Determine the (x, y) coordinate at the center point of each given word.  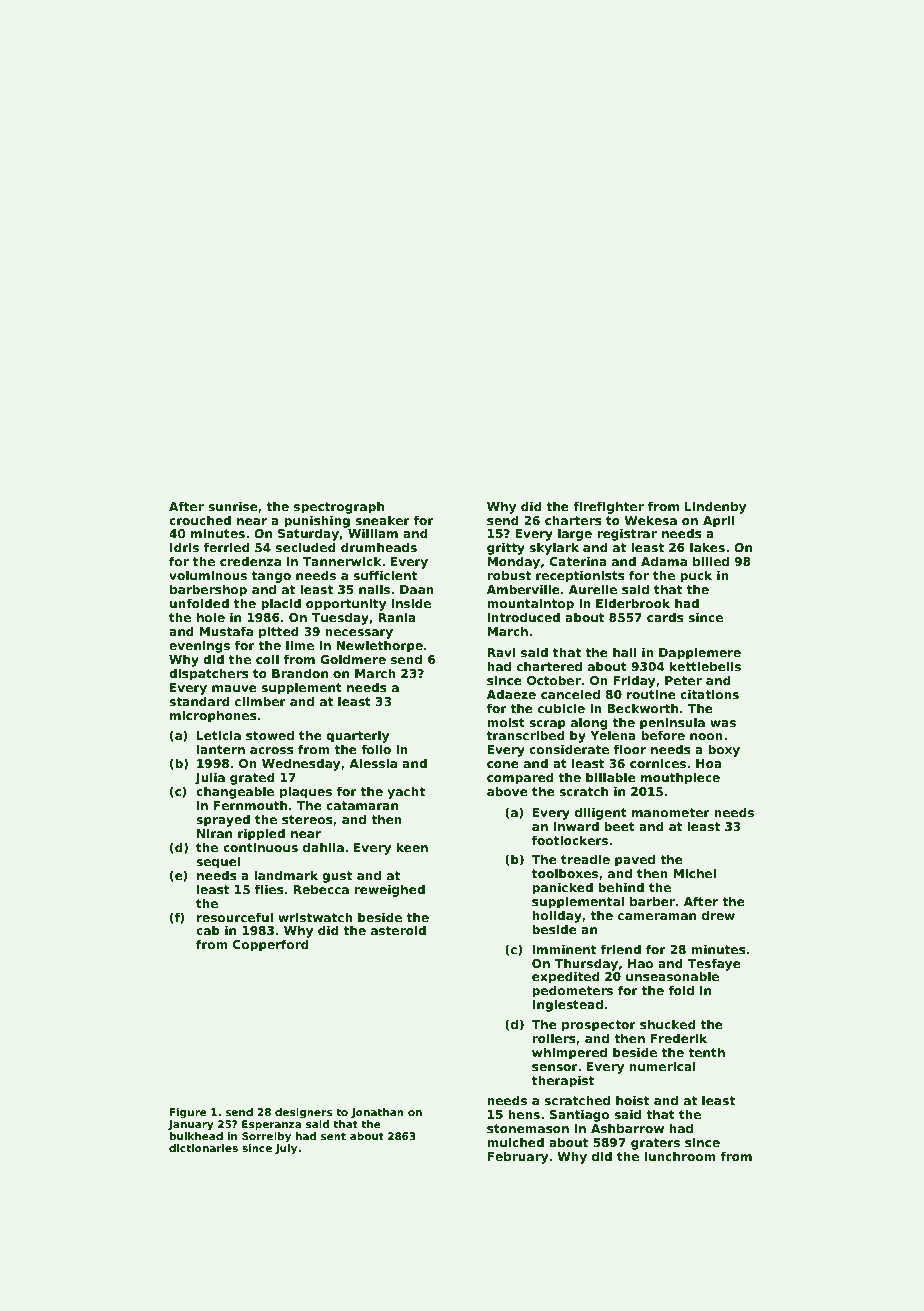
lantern (221, 749)
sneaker (382, 520)
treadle (585, 859)
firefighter (608, 507)
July (286, 1149)
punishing (317, 521)
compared (520, 778)
